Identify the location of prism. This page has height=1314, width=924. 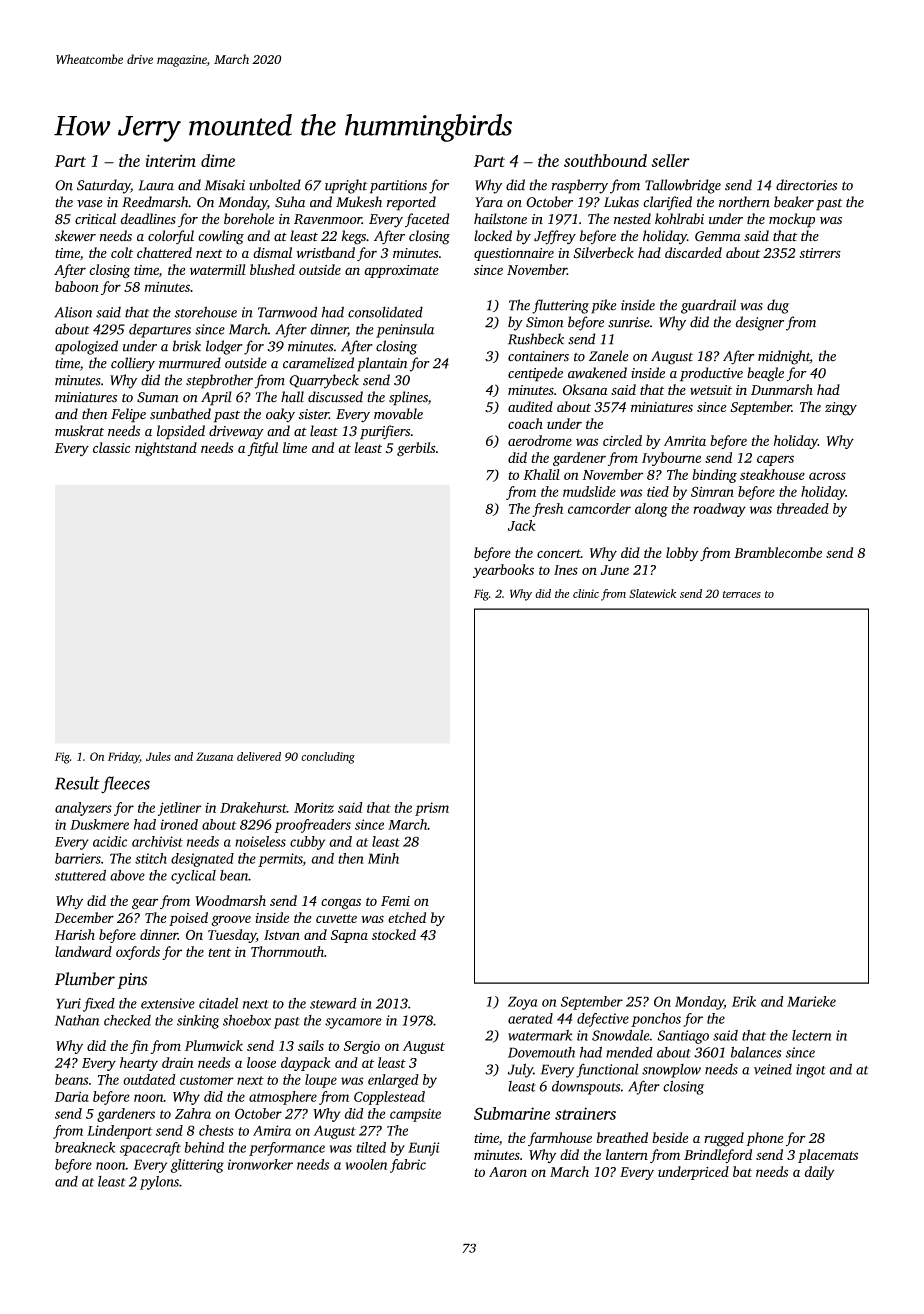
(432, 809).
